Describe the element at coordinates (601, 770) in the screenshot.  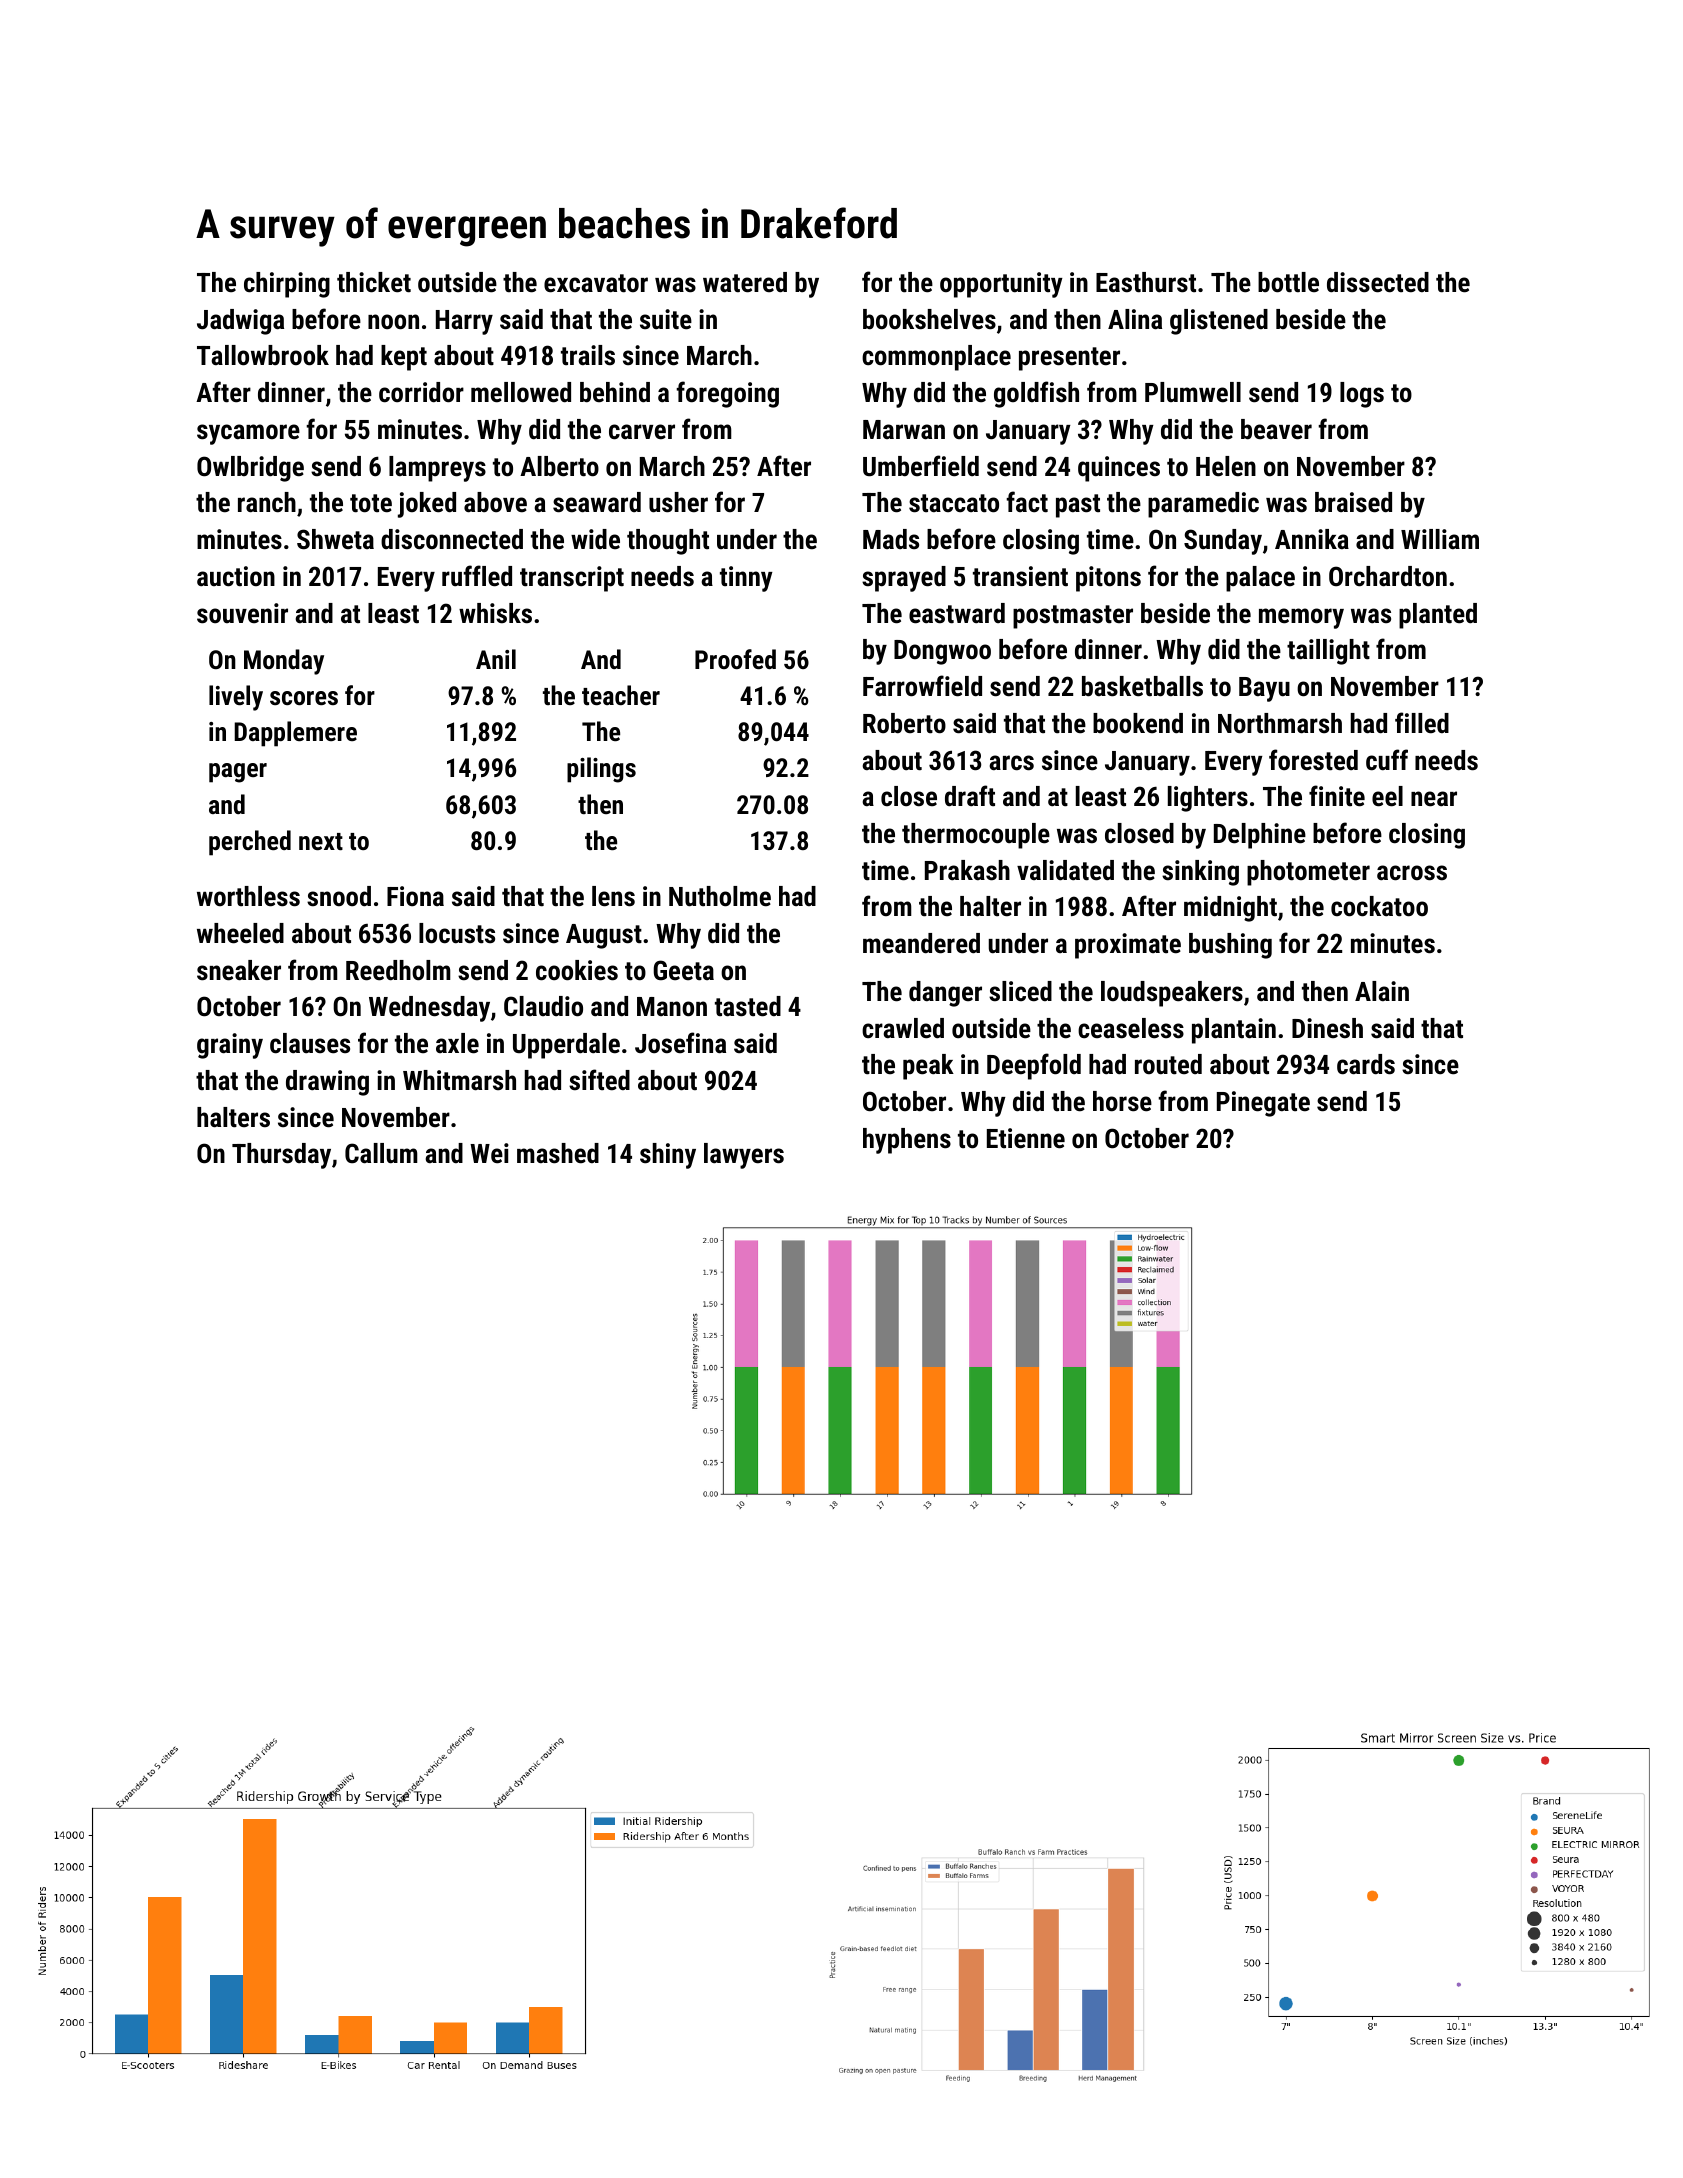
I see `pilings` at that location.
